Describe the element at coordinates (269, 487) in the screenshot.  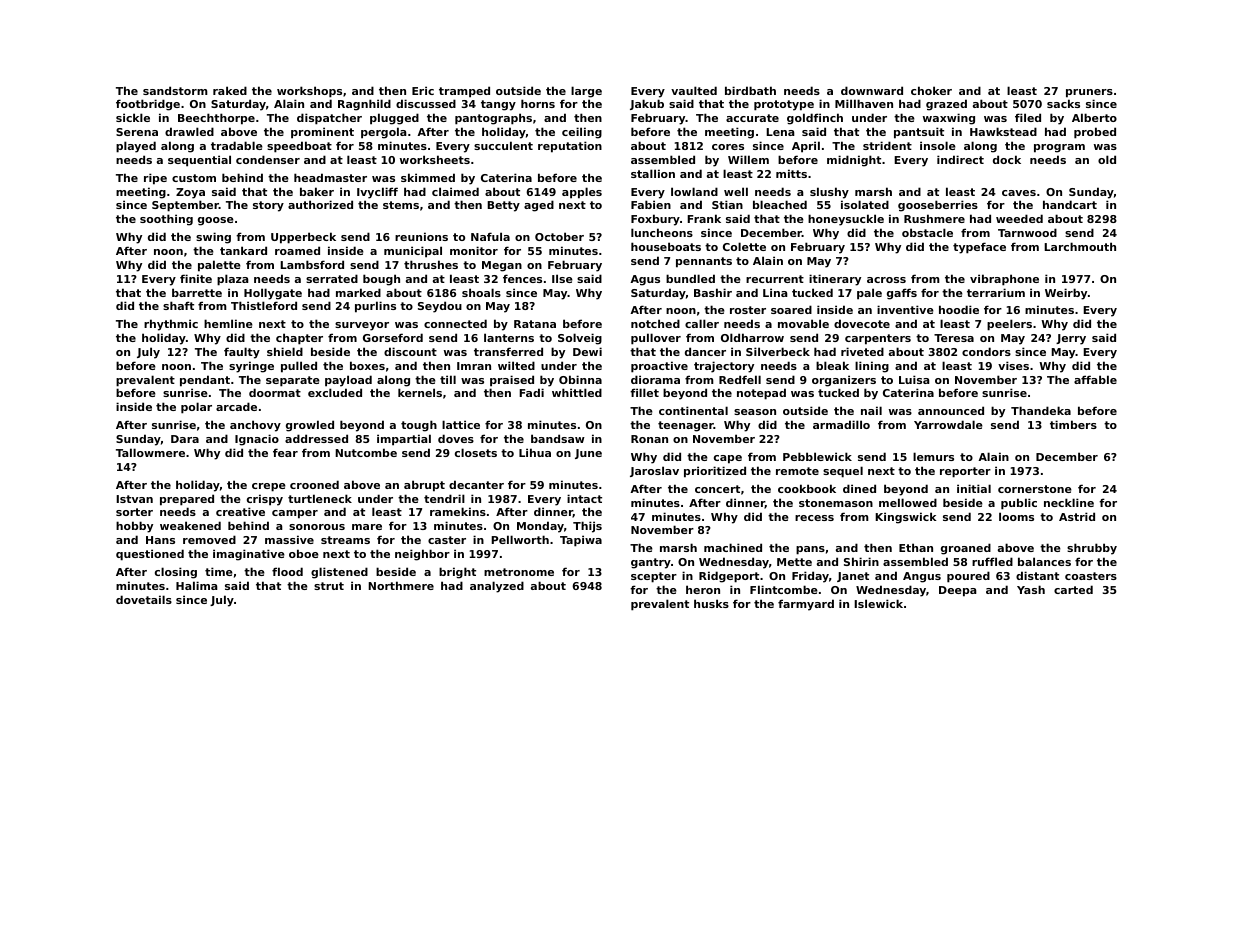
I see `crepe` at that location.
